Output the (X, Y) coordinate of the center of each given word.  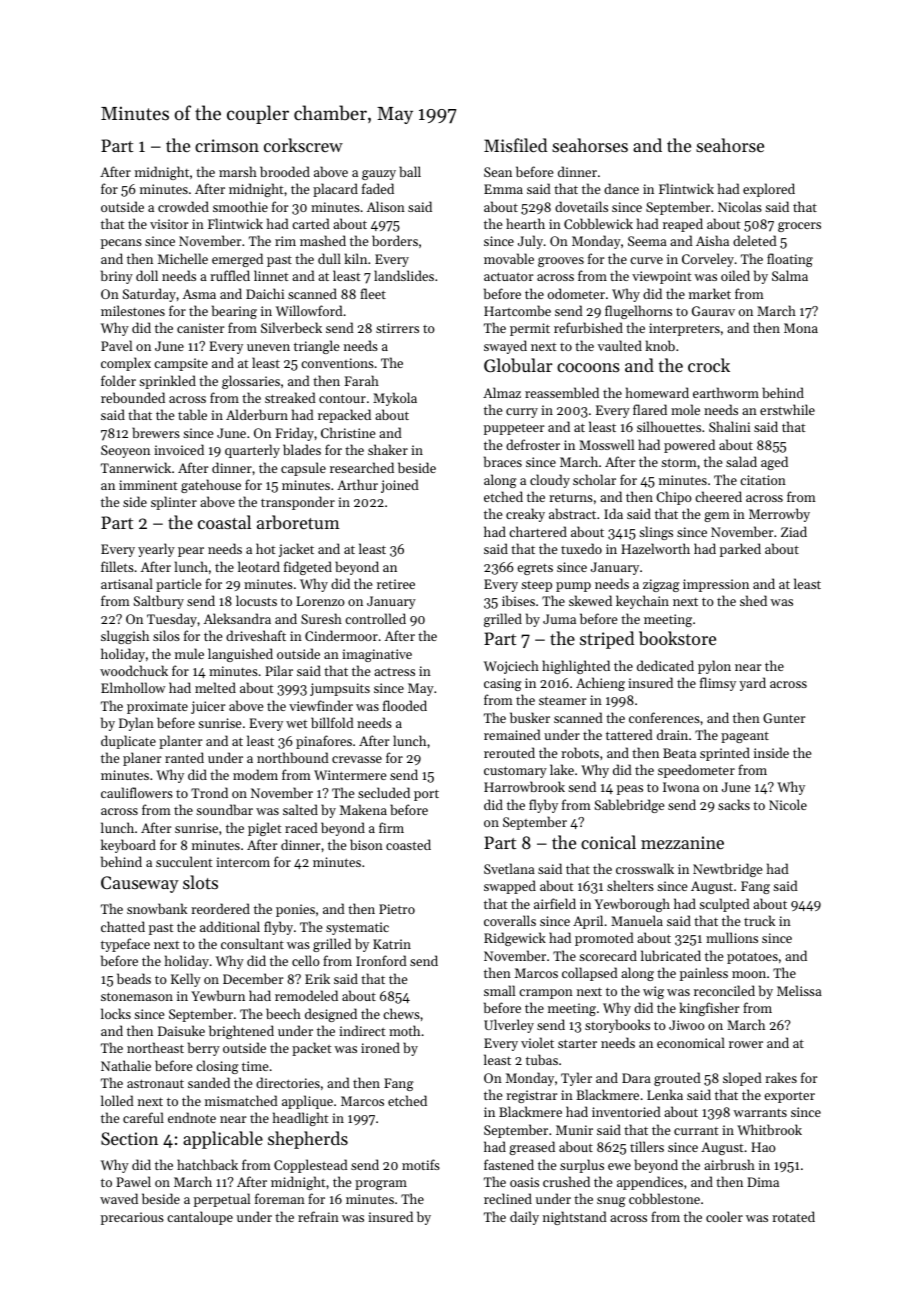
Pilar (279, 670)
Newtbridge (727, 870)
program (381, 1185)
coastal (224, 522)
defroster (533, 444)
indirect (362, 1030)
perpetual (222, 1200)
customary (515, 772)
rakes (781, 1077)
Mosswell (606, 444)
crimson (227, 145)
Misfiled (515, 145)
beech (283, 1013)
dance (621, 188)
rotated (793, 1216)
